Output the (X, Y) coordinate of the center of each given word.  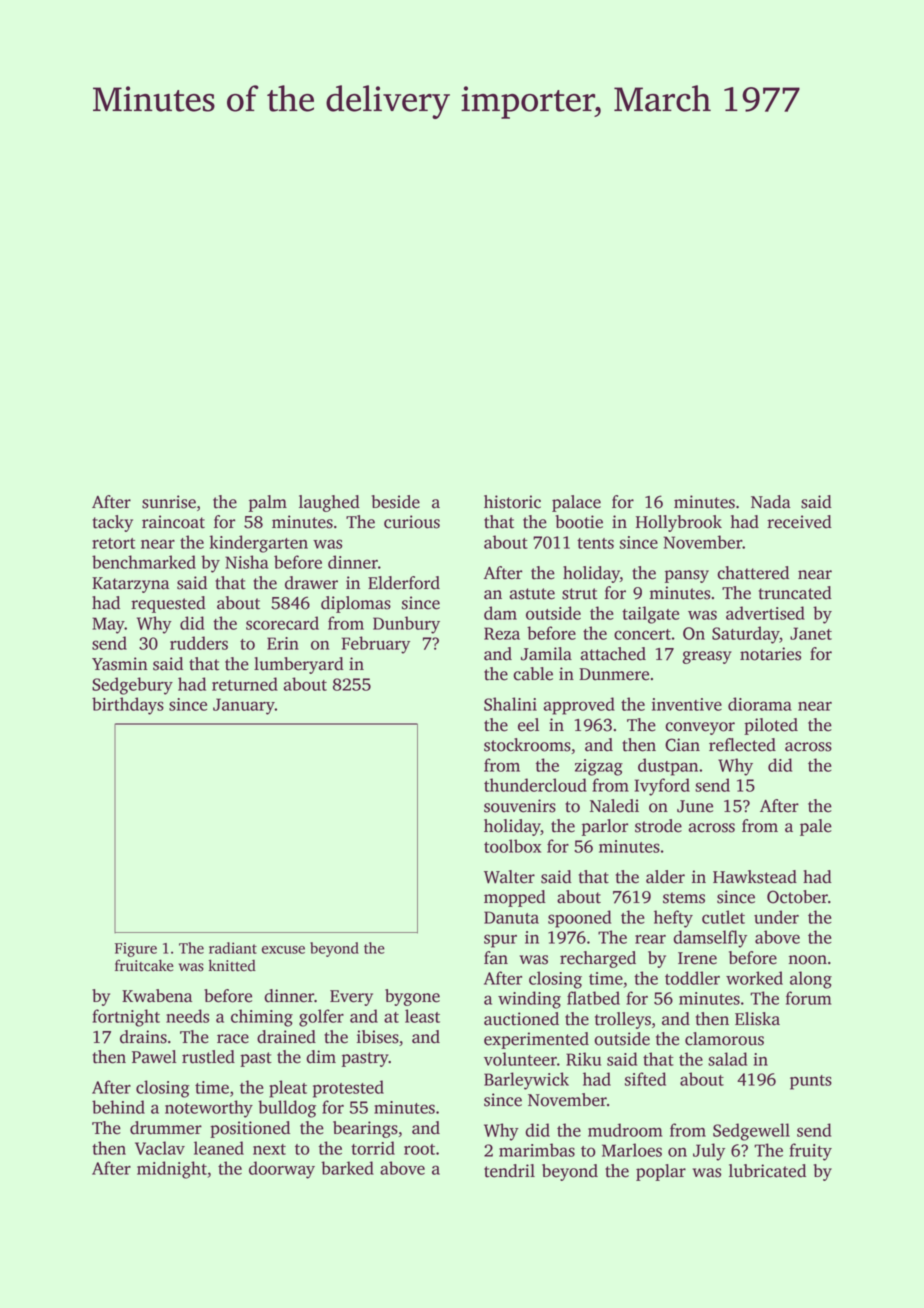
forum (809, 998)
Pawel (154, 1057)
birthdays (128, 706)
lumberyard (299, 665)
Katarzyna (130, 585)
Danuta (511, 917)
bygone (412, 997)
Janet (811, 633)
